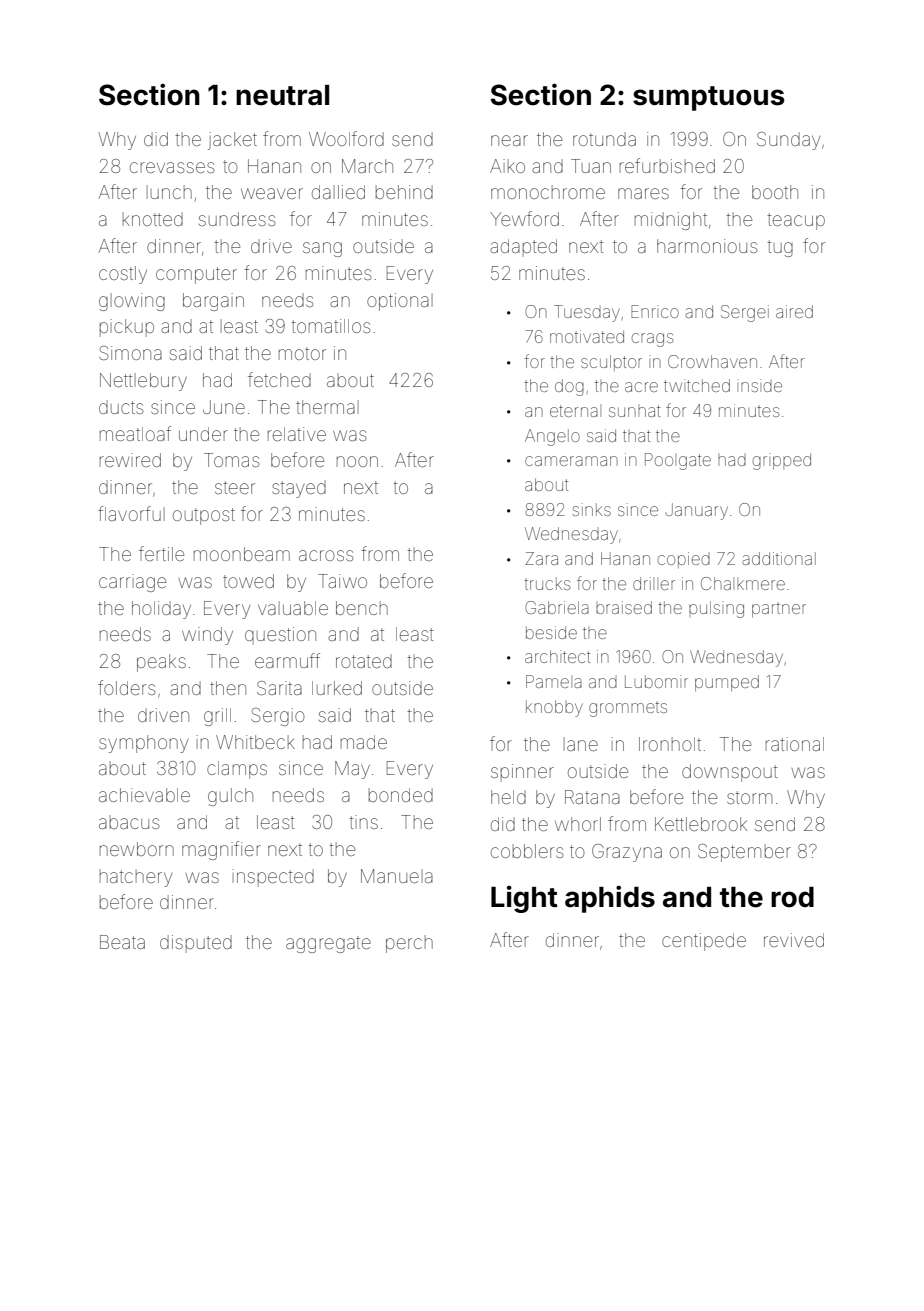 This screenshot has height=1311, width=924. What do you see at coordinates (232, 141) in the screenshot?
I see `jacket` at bounding box center [232, 141].
